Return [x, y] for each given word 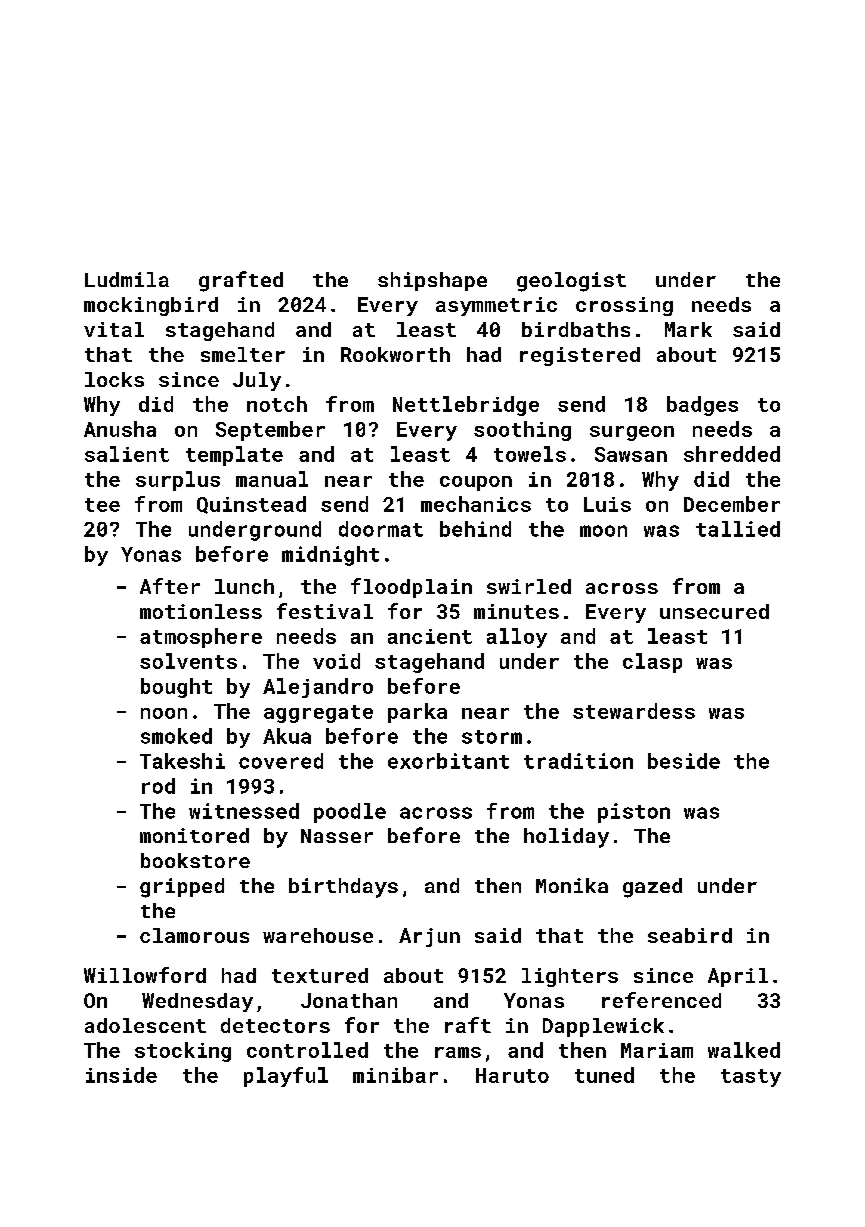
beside [684, 761]
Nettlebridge [466, 406]
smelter [243, 354]
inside [121, 1075]
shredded [732, 454]
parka [417, 713]
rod [158, 786]
